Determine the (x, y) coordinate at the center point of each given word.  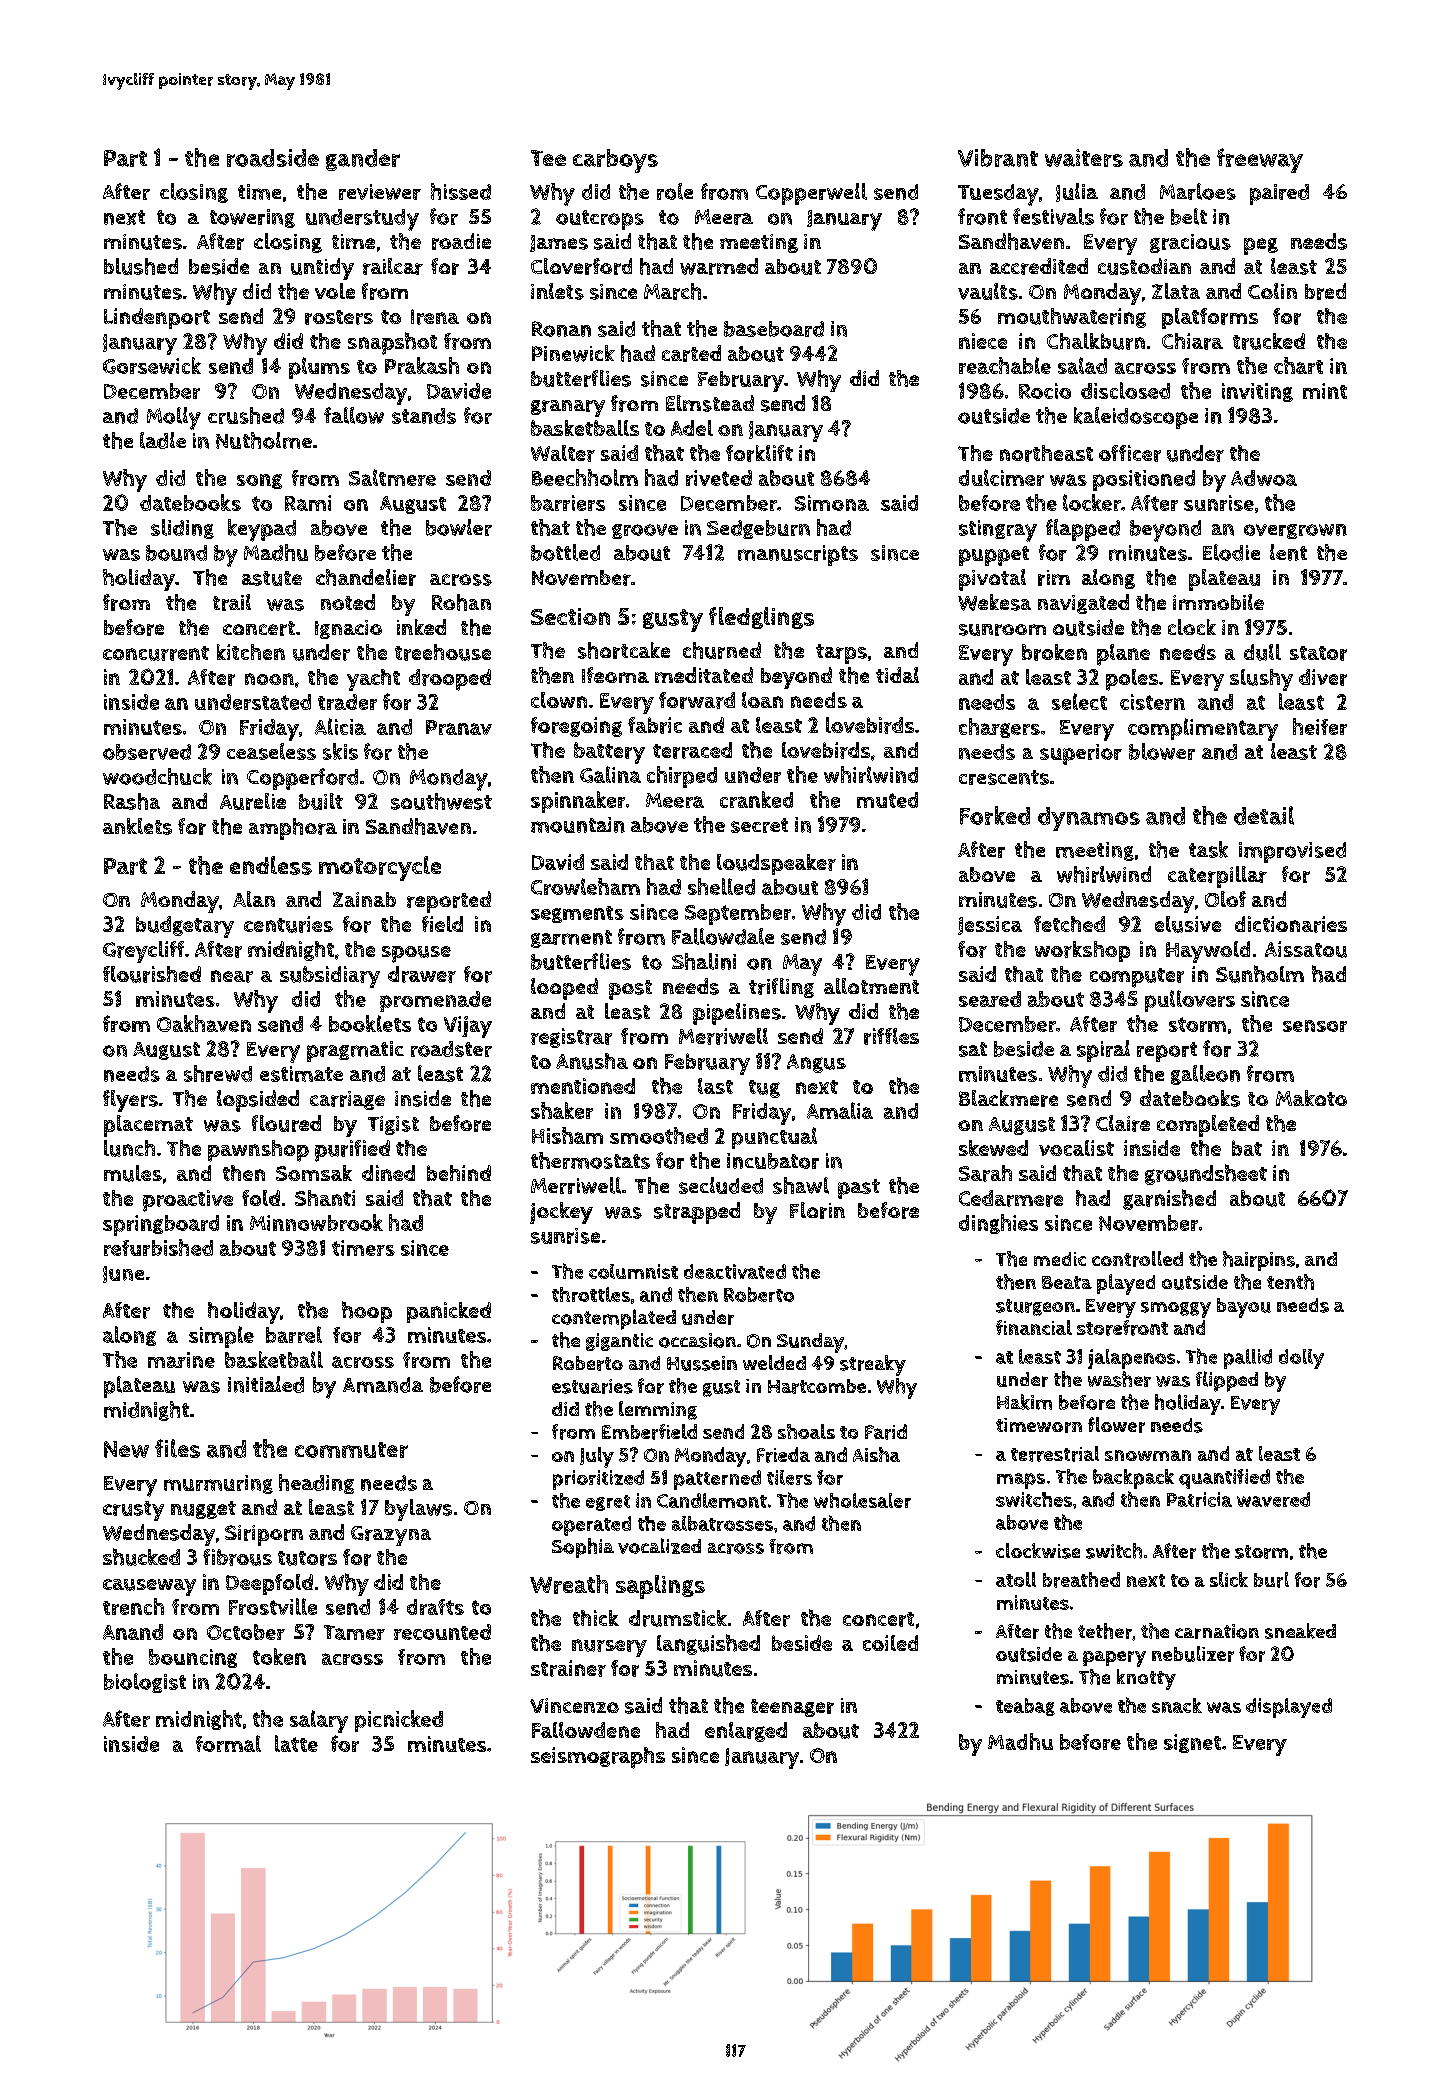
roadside (273, 158)
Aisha (876, 1454)
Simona (832, 503)
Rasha (132, 801)
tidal (897, 675)
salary (319, 1721)
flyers (130, 1101)
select (1079, 701)
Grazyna (391, 1536)
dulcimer (1001, 477)
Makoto (1311, 1098)
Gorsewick (152, 365)
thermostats (590, 1160)
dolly (1301, 1359)
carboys (615, 161)
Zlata (1176, 291)
